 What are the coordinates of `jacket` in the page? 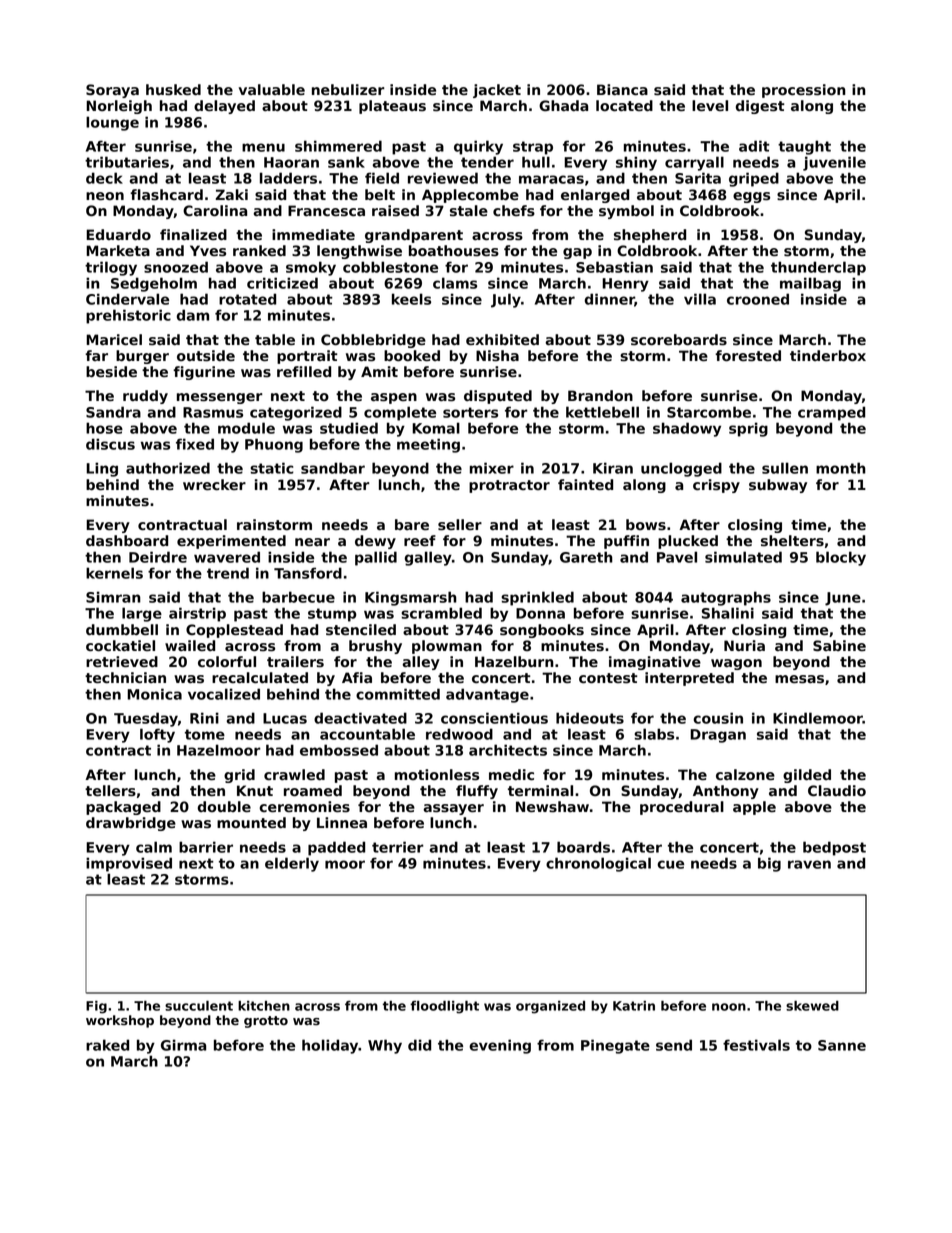 It's located at (497, 91).
